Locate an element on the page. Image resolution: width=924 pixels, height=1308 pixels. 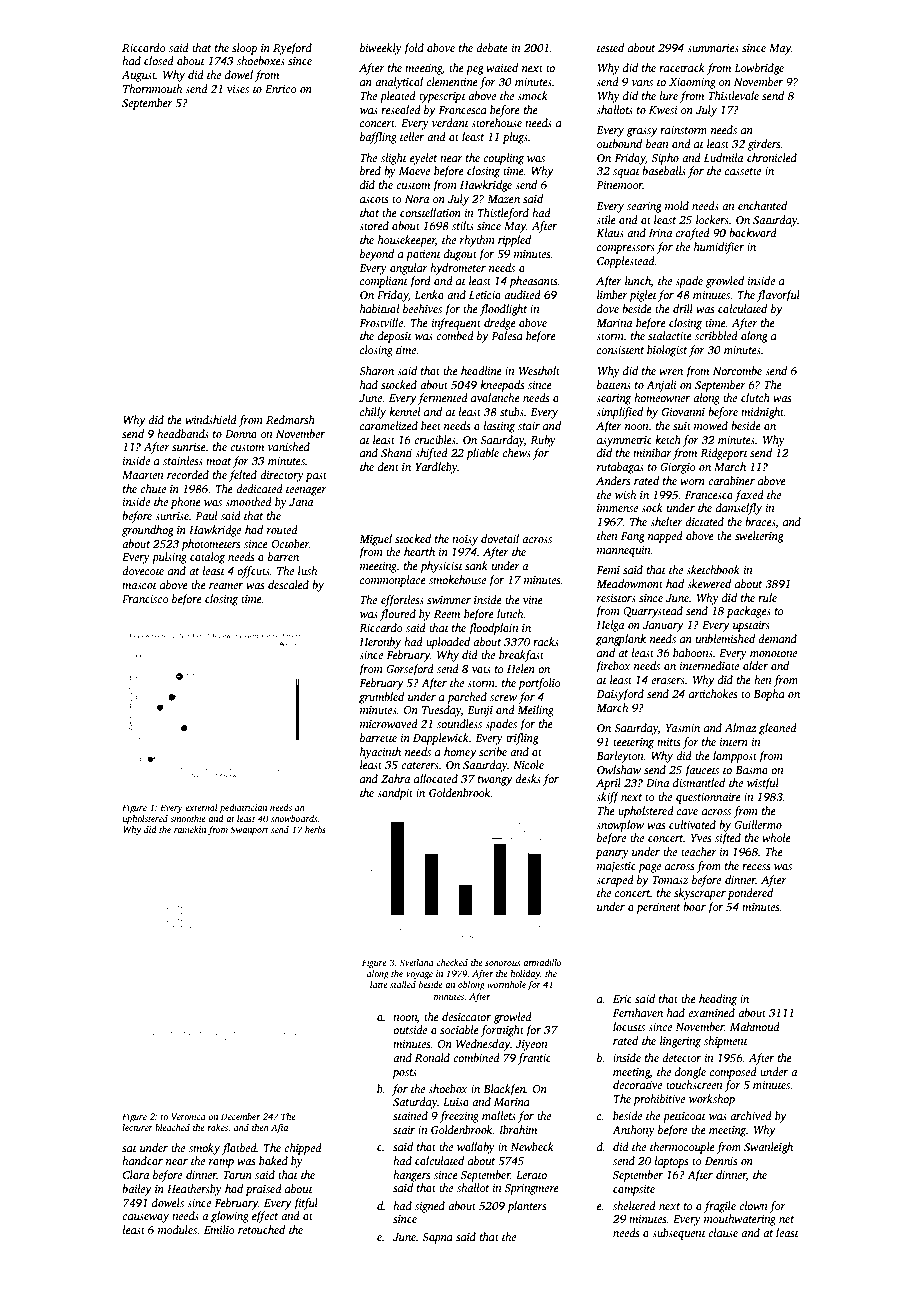
sandpit is located at coordinates (395, 794).
